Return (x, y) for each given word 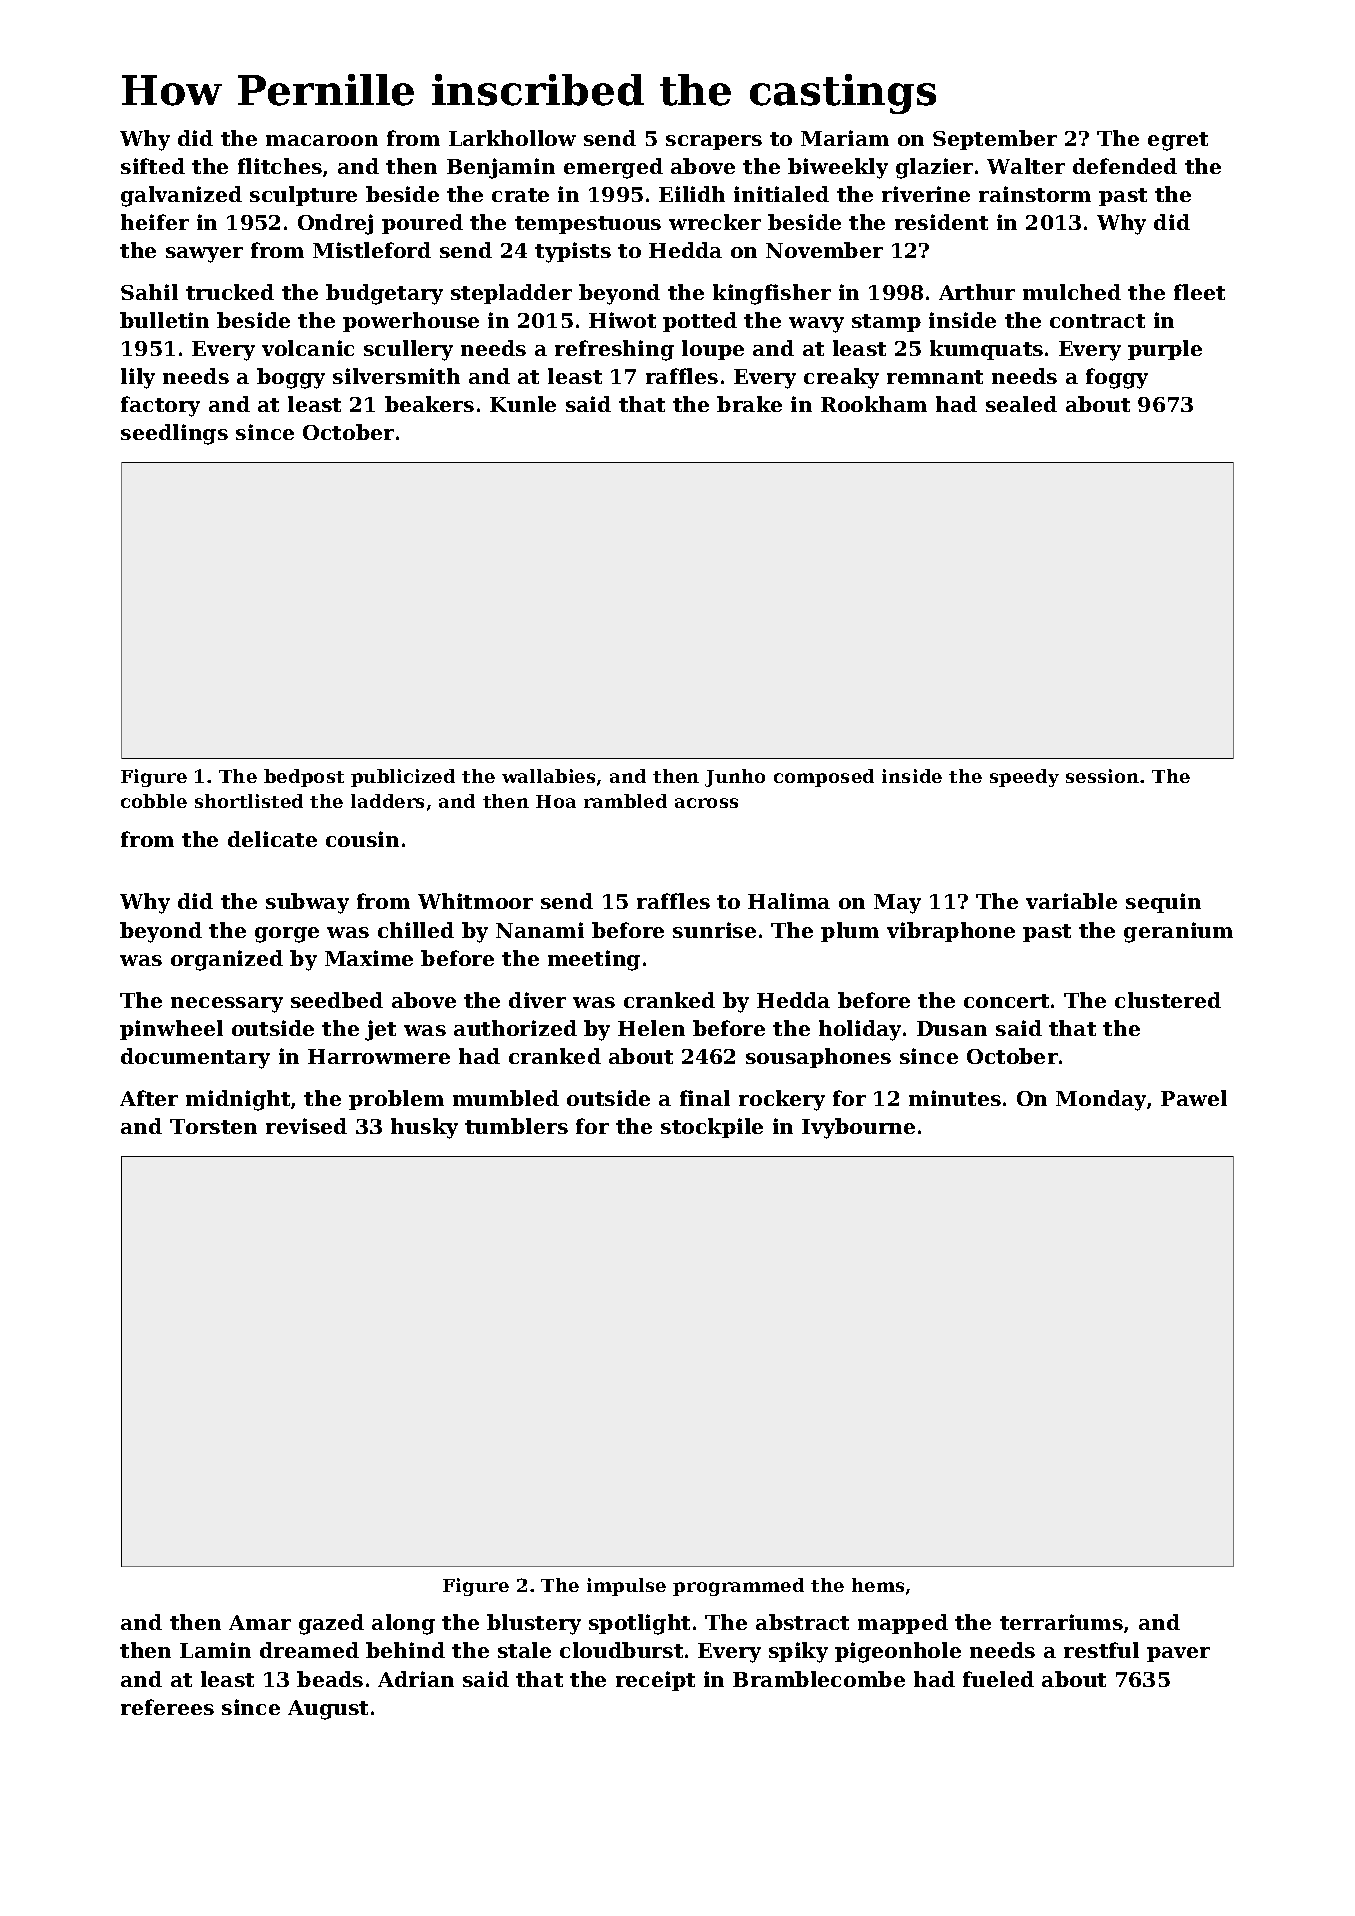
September (995, 140)
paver (1178, 1654)
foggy (1117, 378)
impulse (626, 1587)
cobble (154, 801)
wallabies (548, 776)
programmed (738, 1587)
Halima (789, 901)
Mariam (845, 138)
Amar (260, 1622)
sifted (153, 166)
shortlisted (249, 801)
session (1102, 776)
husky (424, 1128)
